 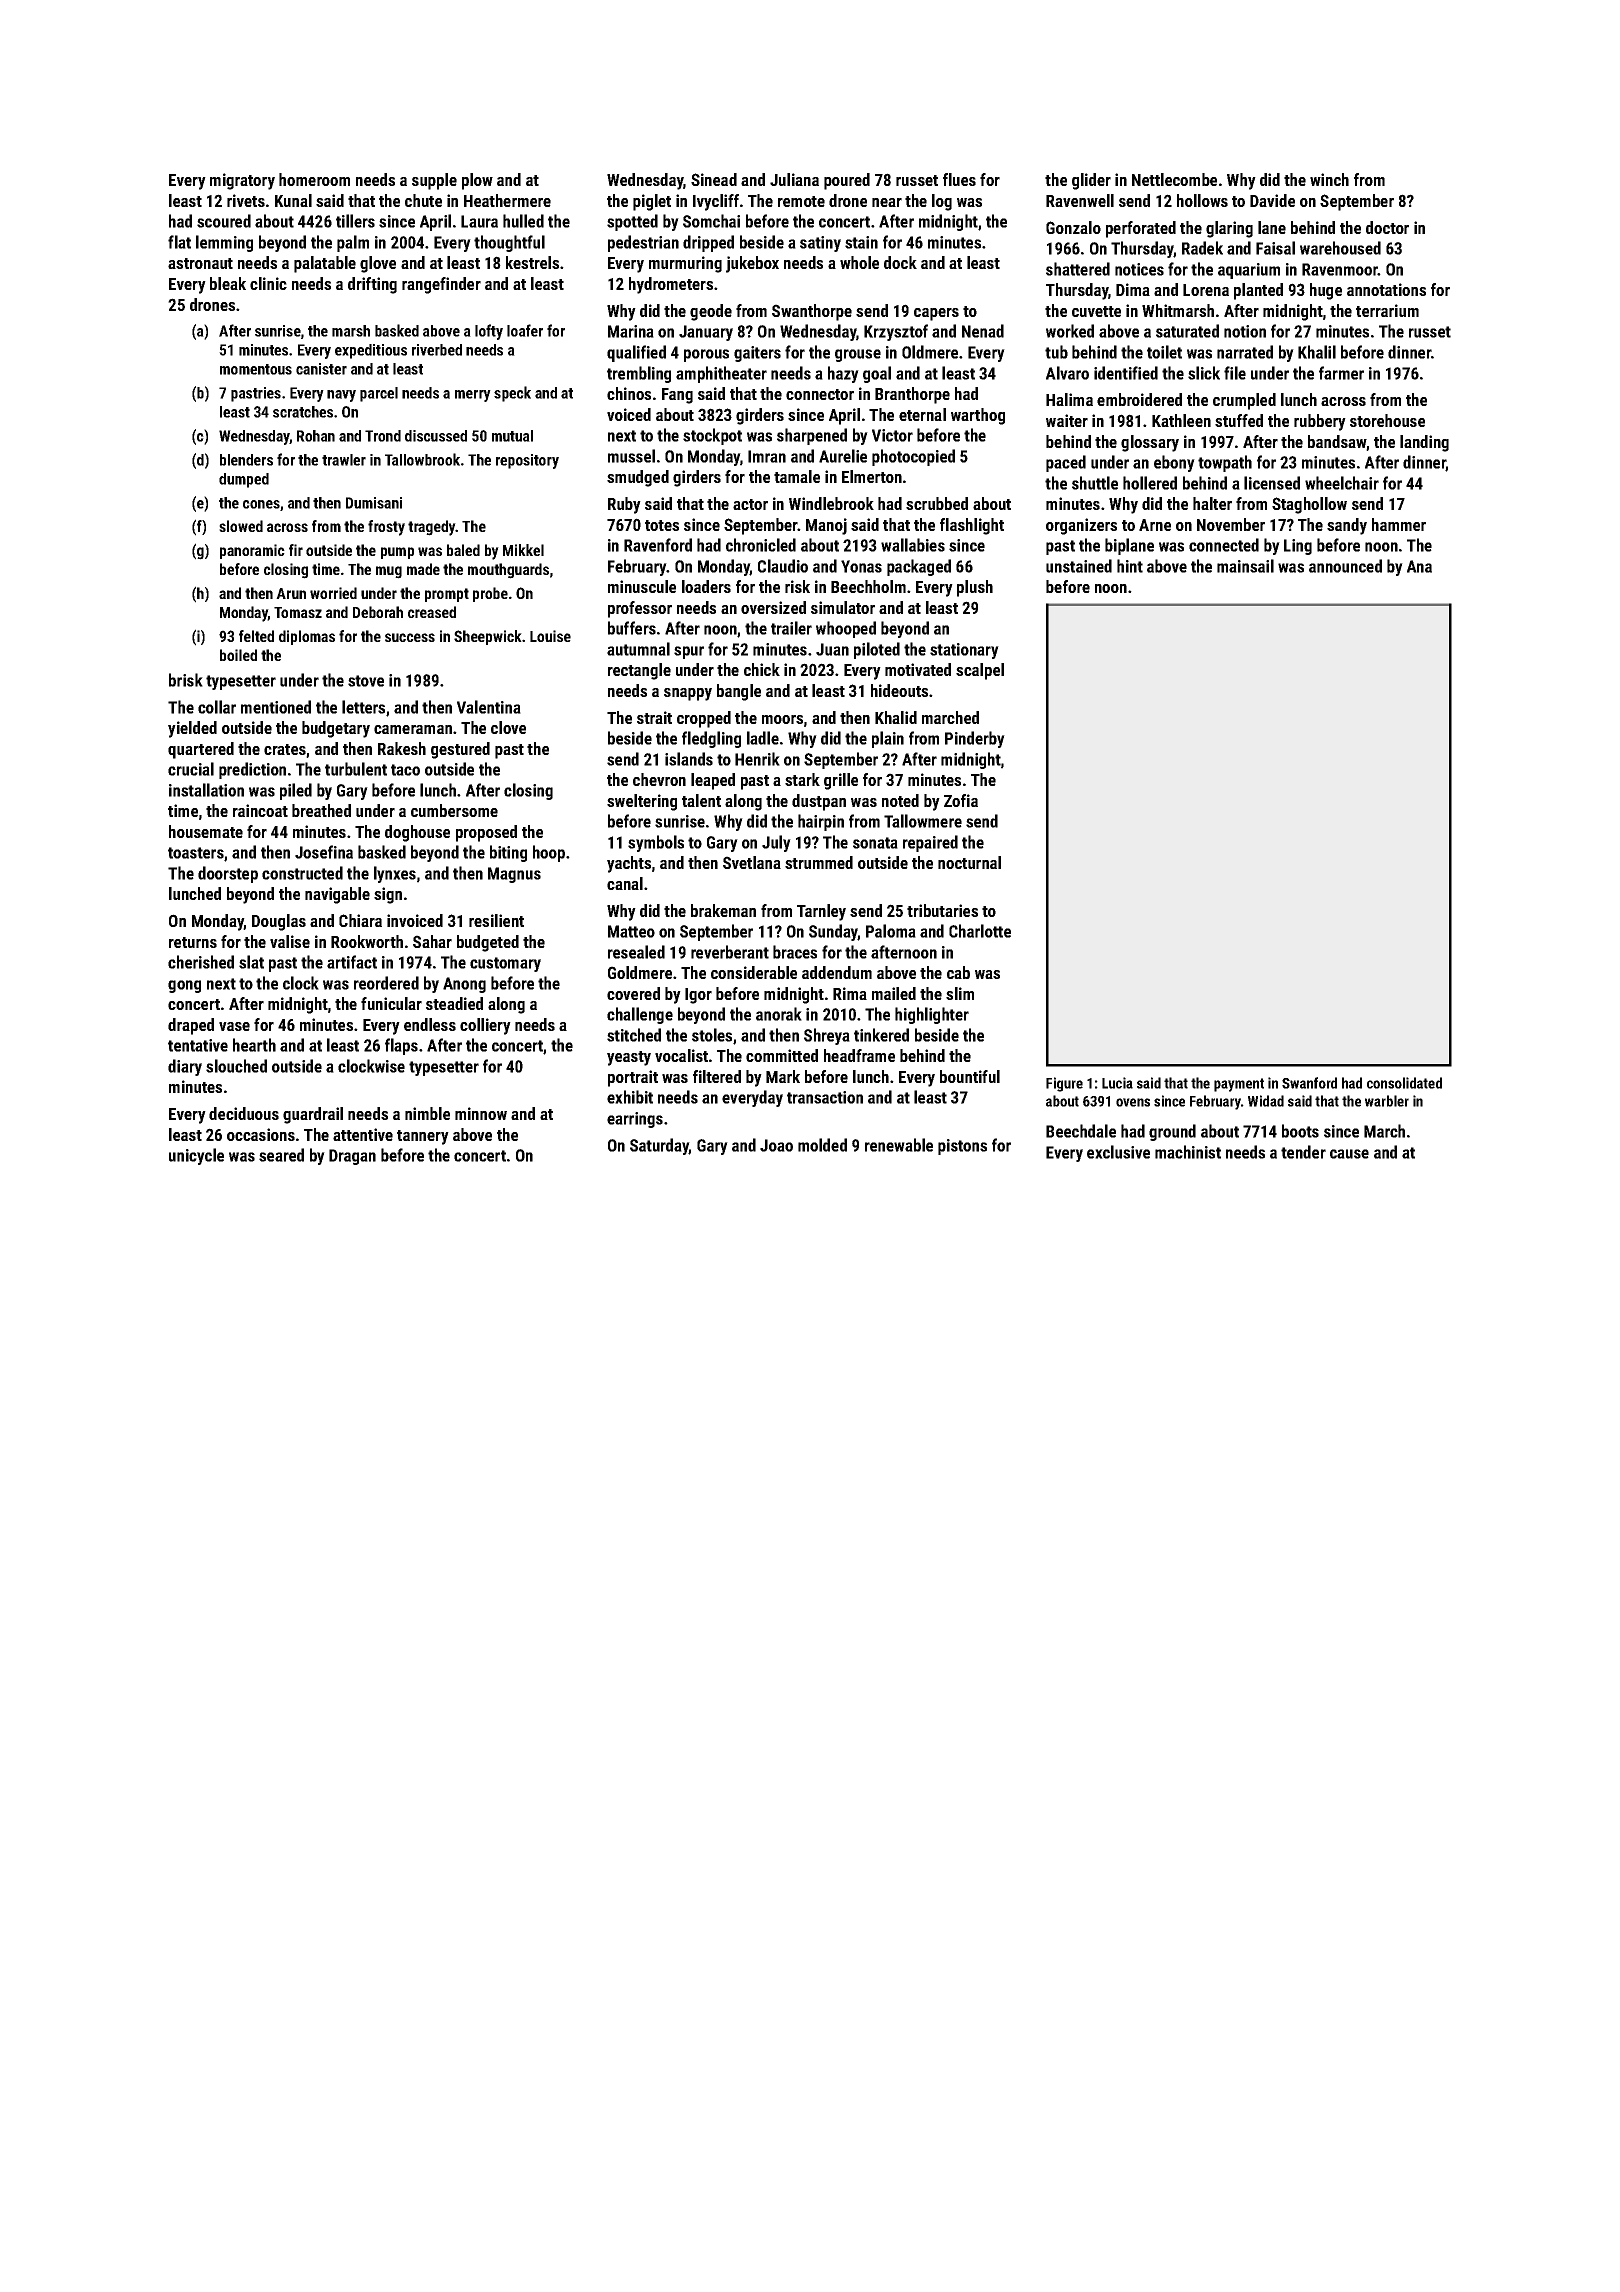 I want to click on bountiful, so click(x=970, y=1076).
